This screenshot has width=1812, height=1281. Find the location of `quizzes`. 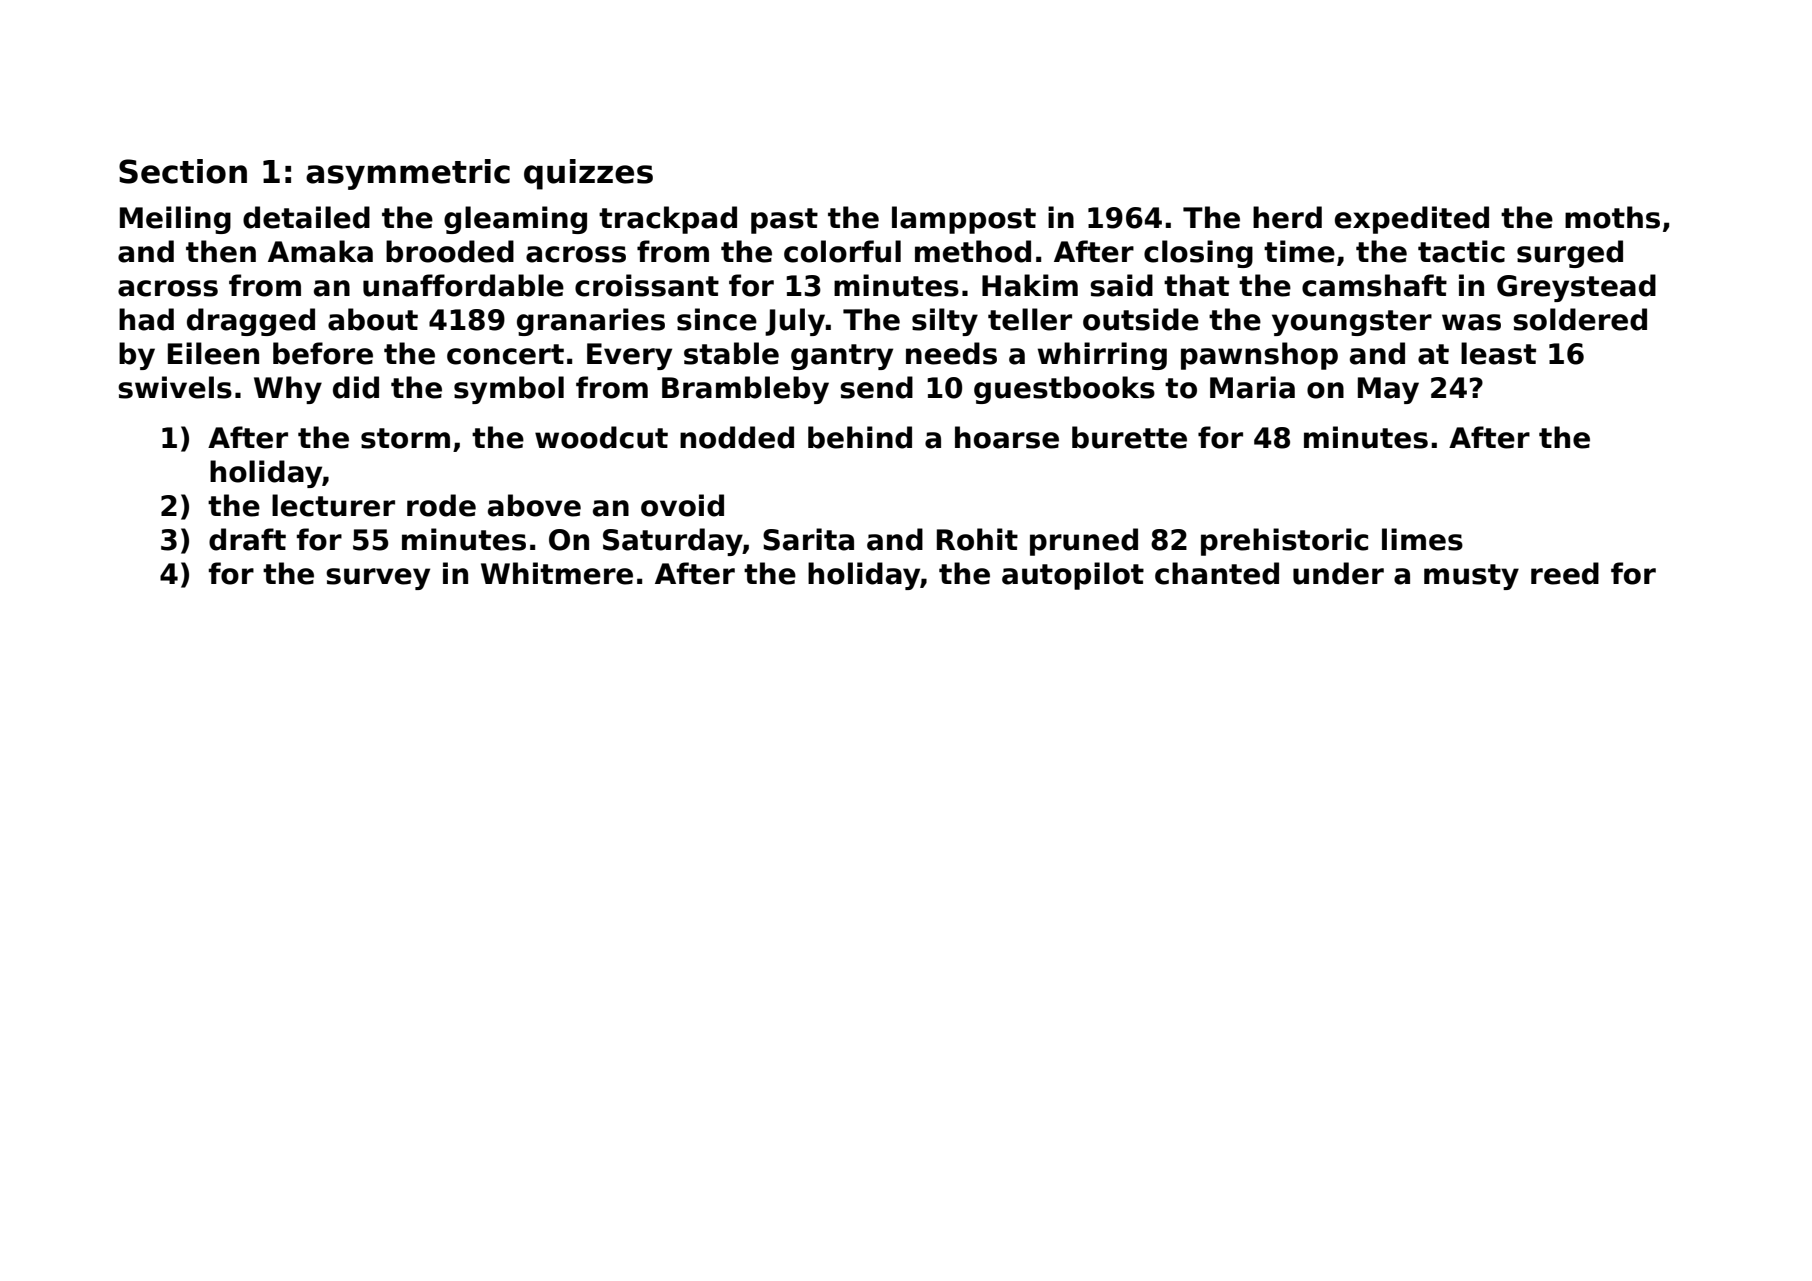

quizzes is located at coordinates (588, 174).
